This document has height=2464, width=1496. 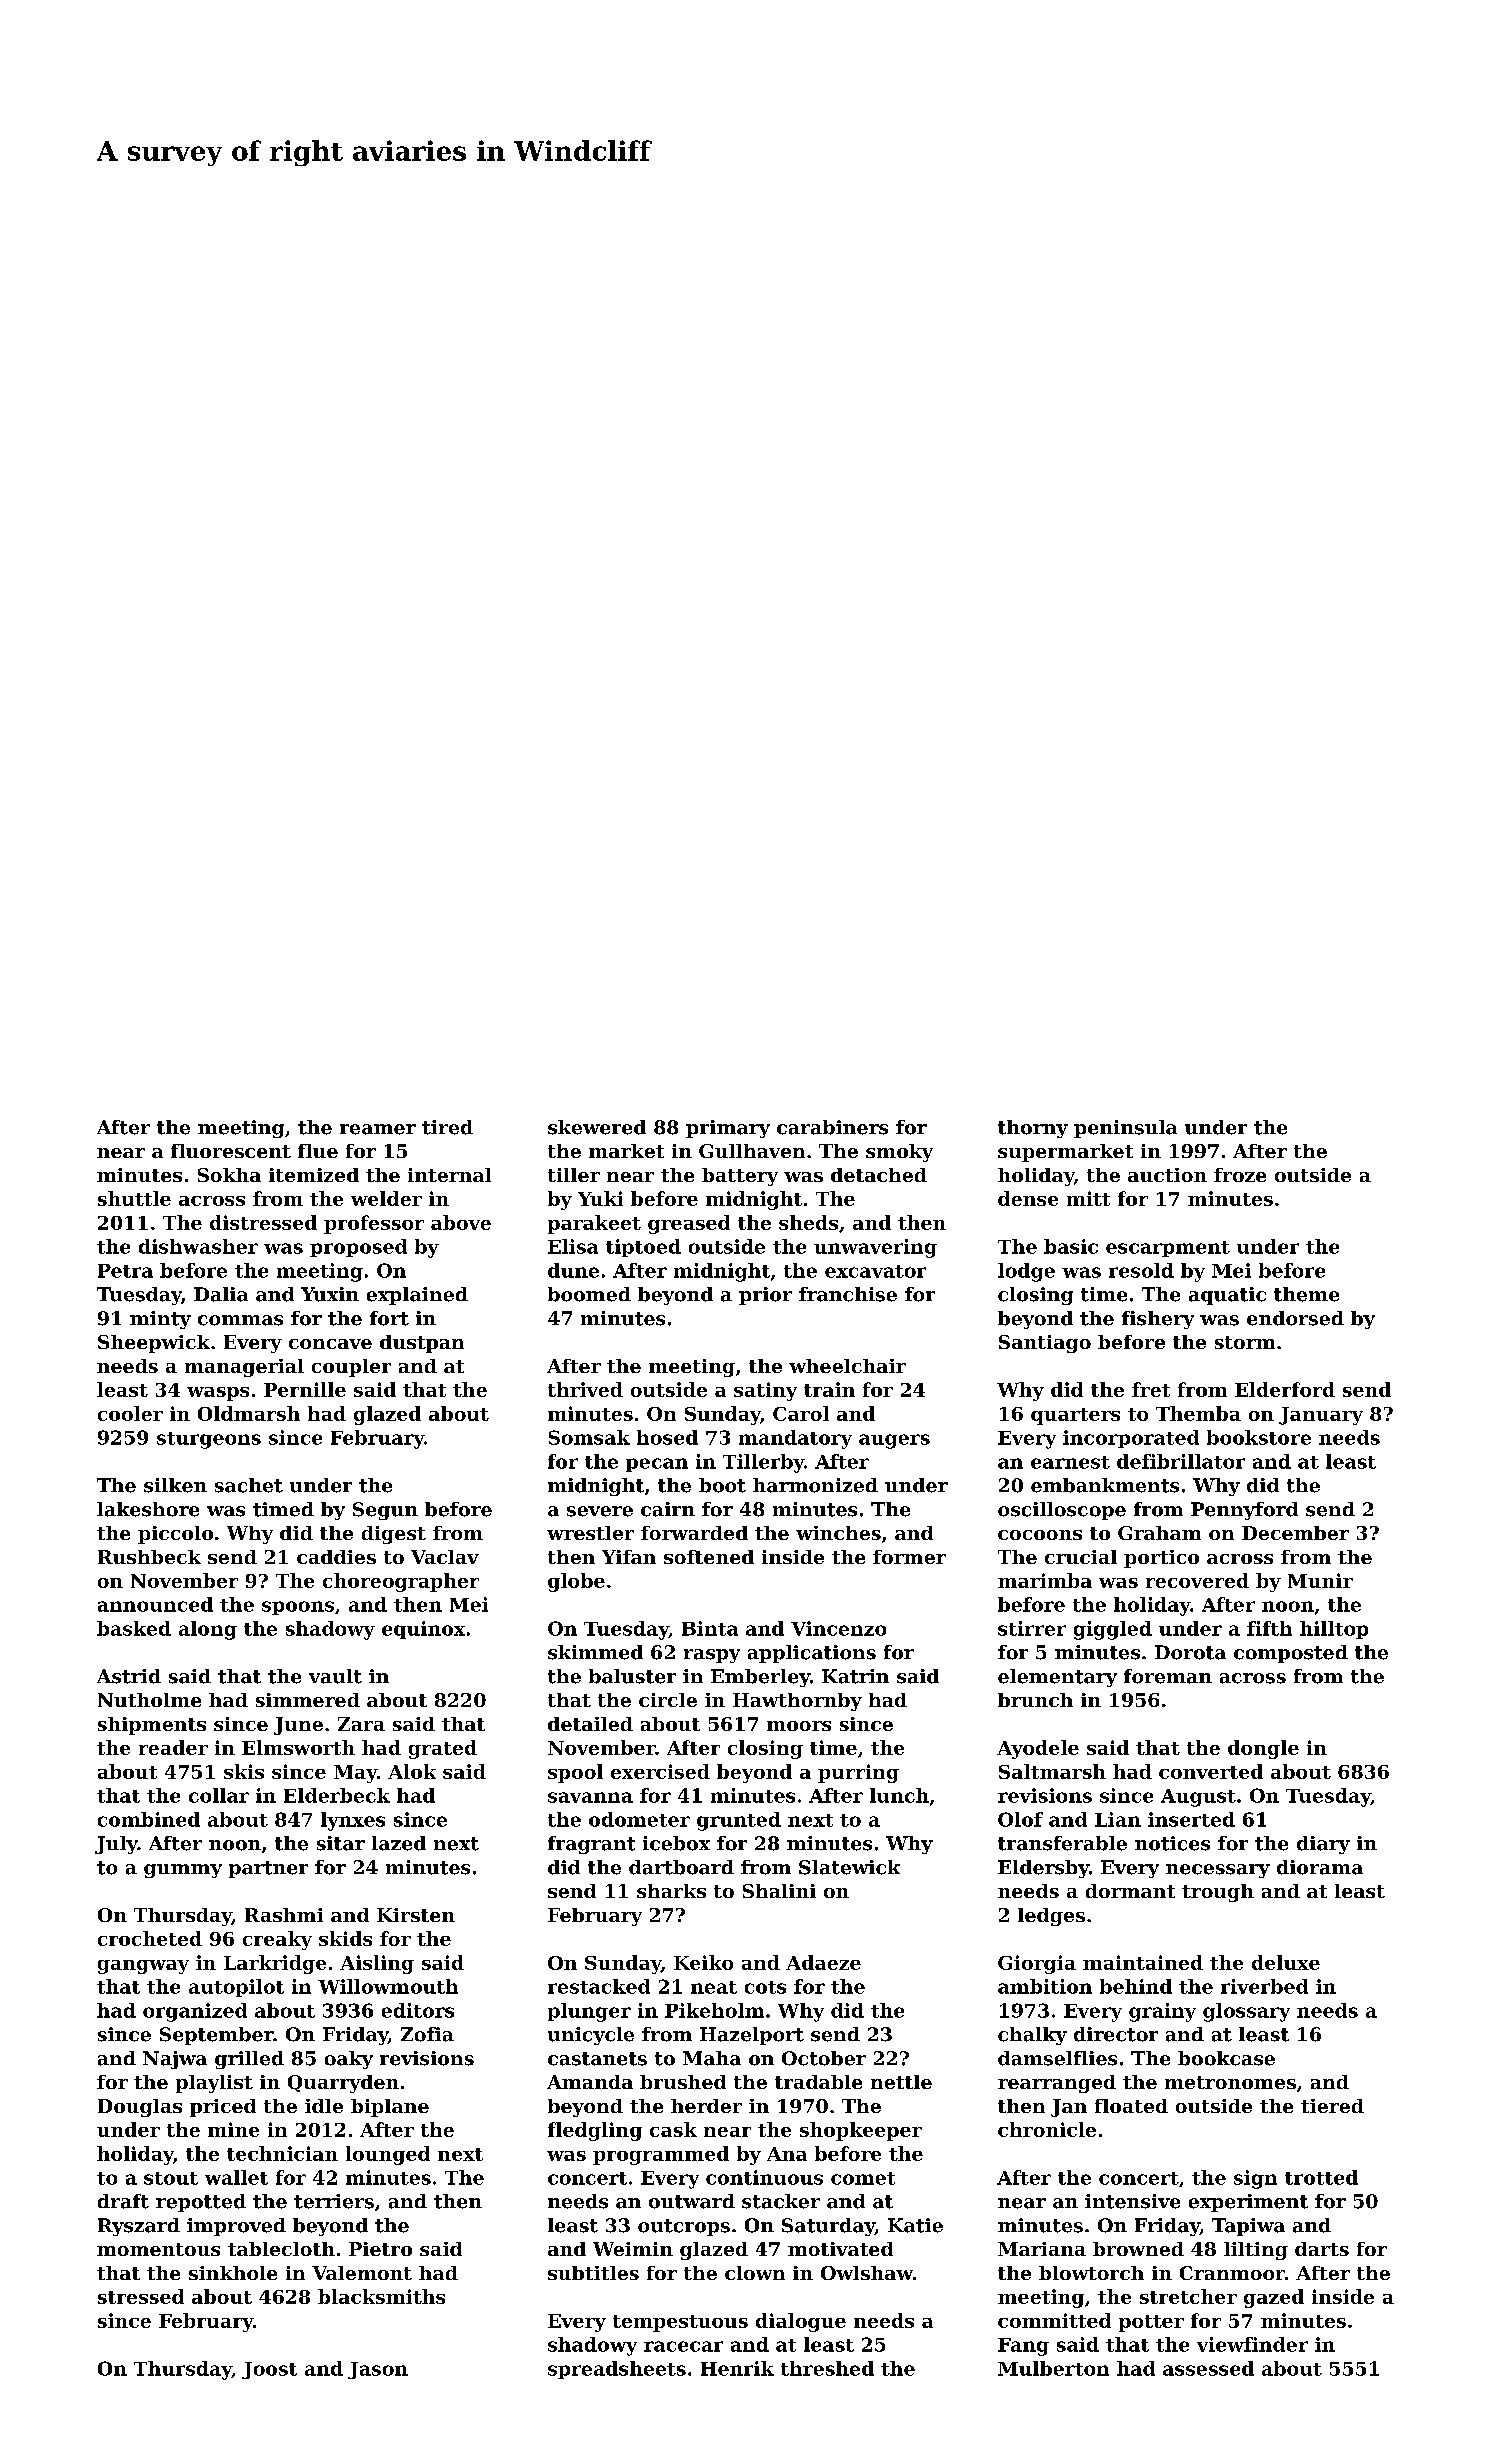 I want to click on reamer, so click(x=378, y=1129).
